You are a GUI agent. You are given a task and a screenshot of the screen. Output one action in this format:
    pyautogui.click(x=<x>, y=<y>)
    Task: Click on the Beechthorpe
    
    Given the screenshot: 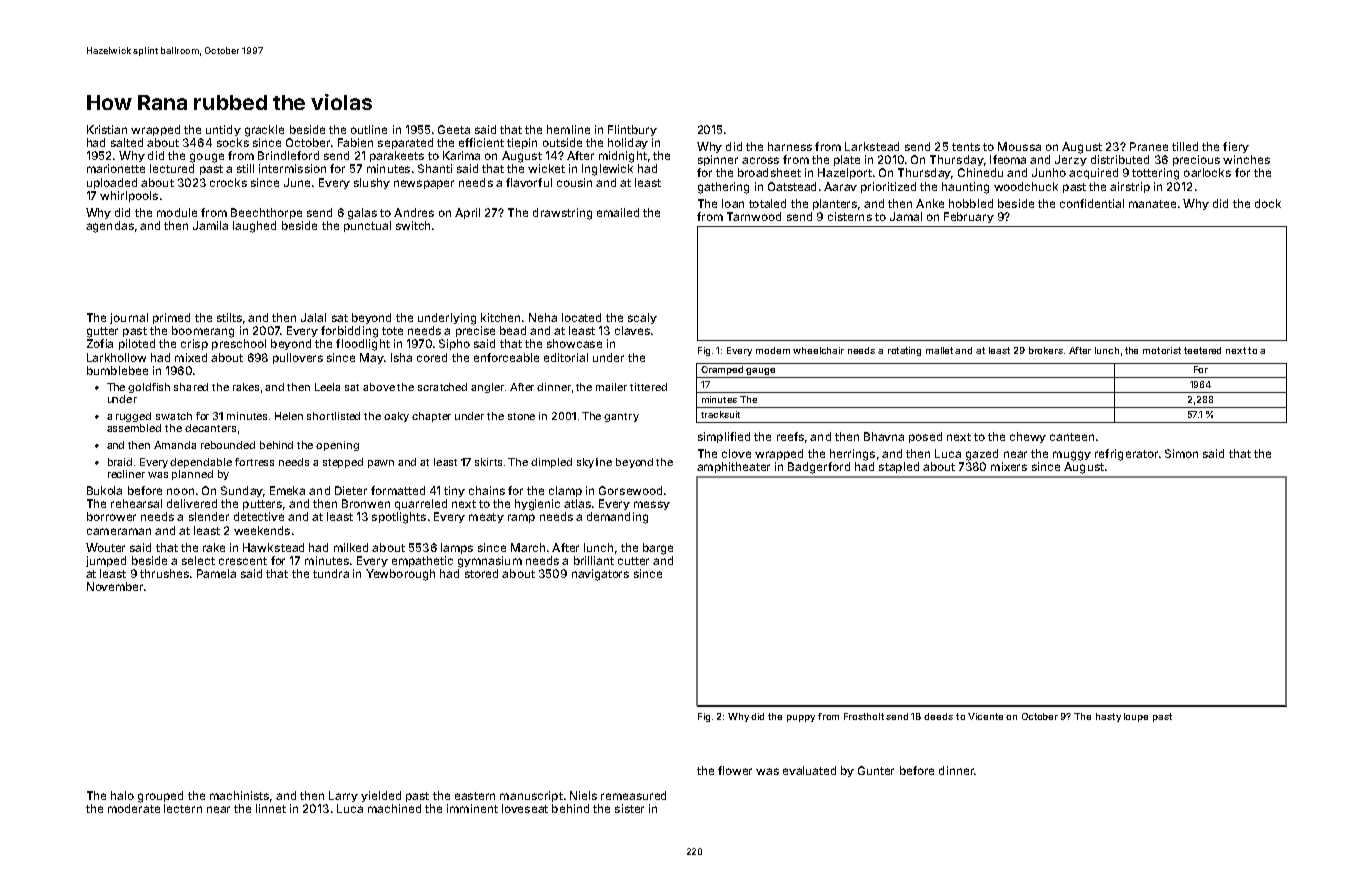 What is the action you would take?
    pyautogui.click(x=266, y=213)
